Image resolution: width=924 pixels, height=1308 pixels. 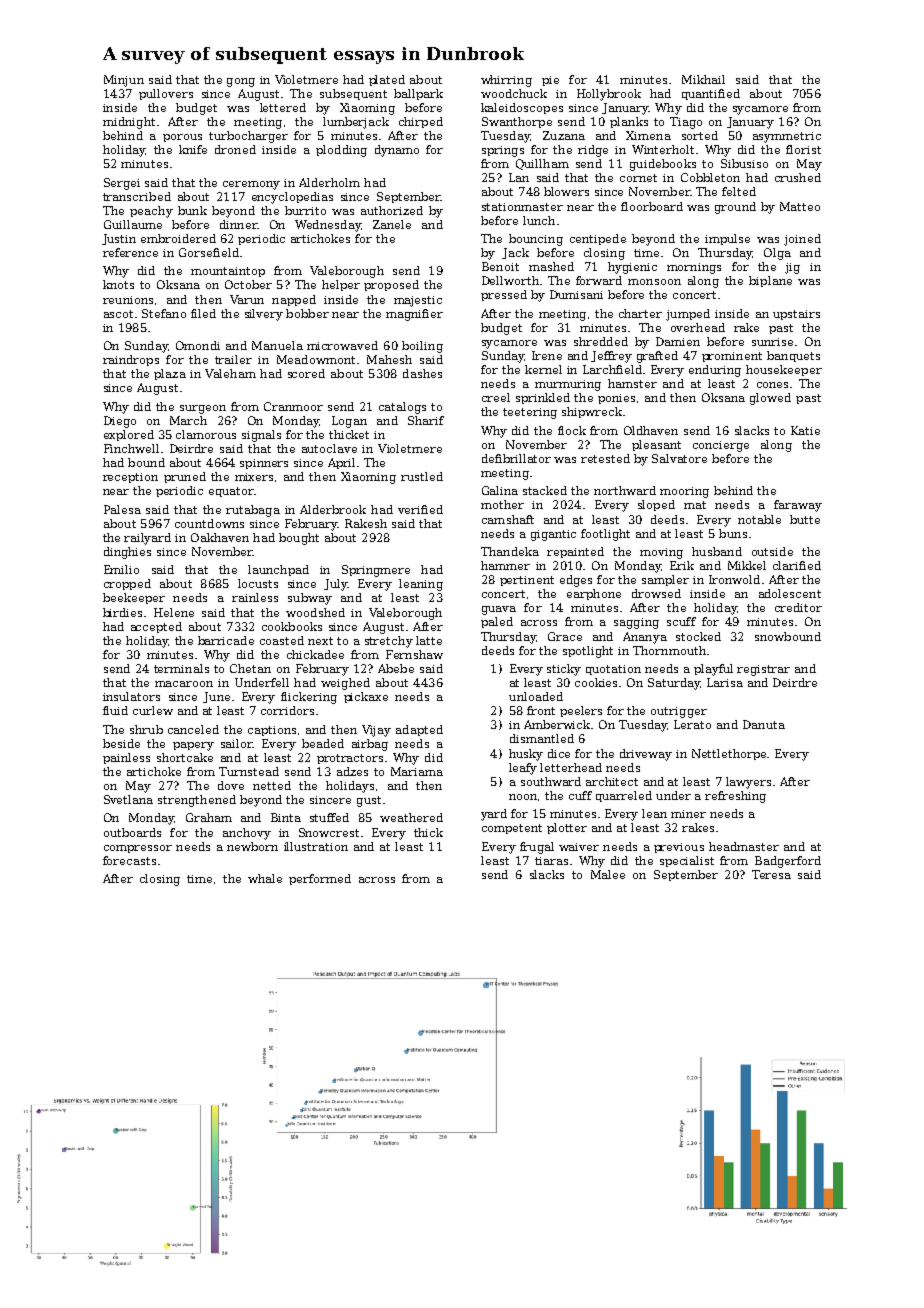 What do you see at coordinates (684, 492) in the screenshot?
I see `mooring` at bounding box center [684, 492].
